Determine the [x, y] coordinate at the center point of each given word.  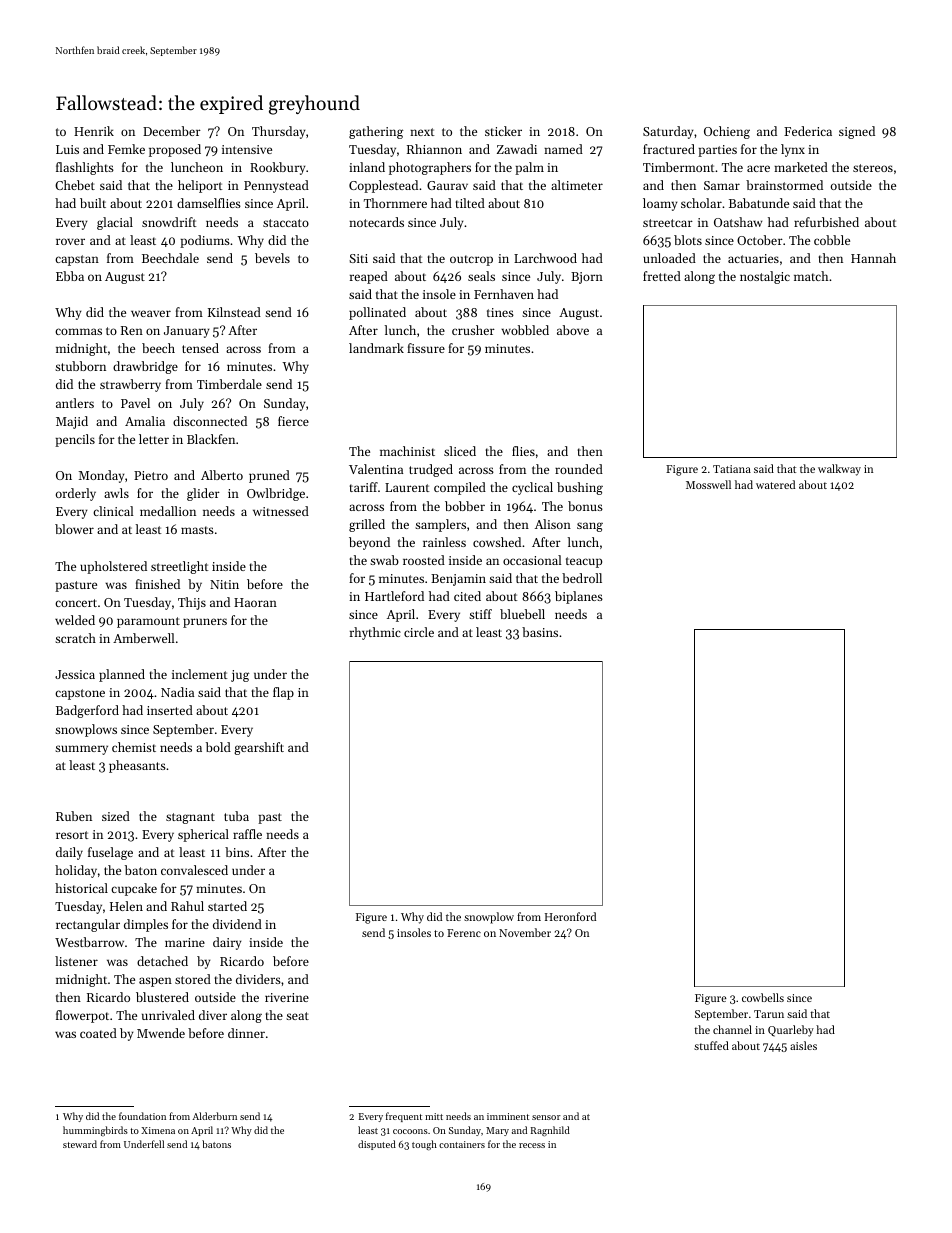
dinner [246, 1033]
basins [540, 632]
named [563, 149]
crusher [473, 330]
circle [419, 632]
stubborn [80, 366]
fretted [662, 276]
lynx [793, 150]
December [172, 131]
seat [297, 1016]
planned [122, 675]
